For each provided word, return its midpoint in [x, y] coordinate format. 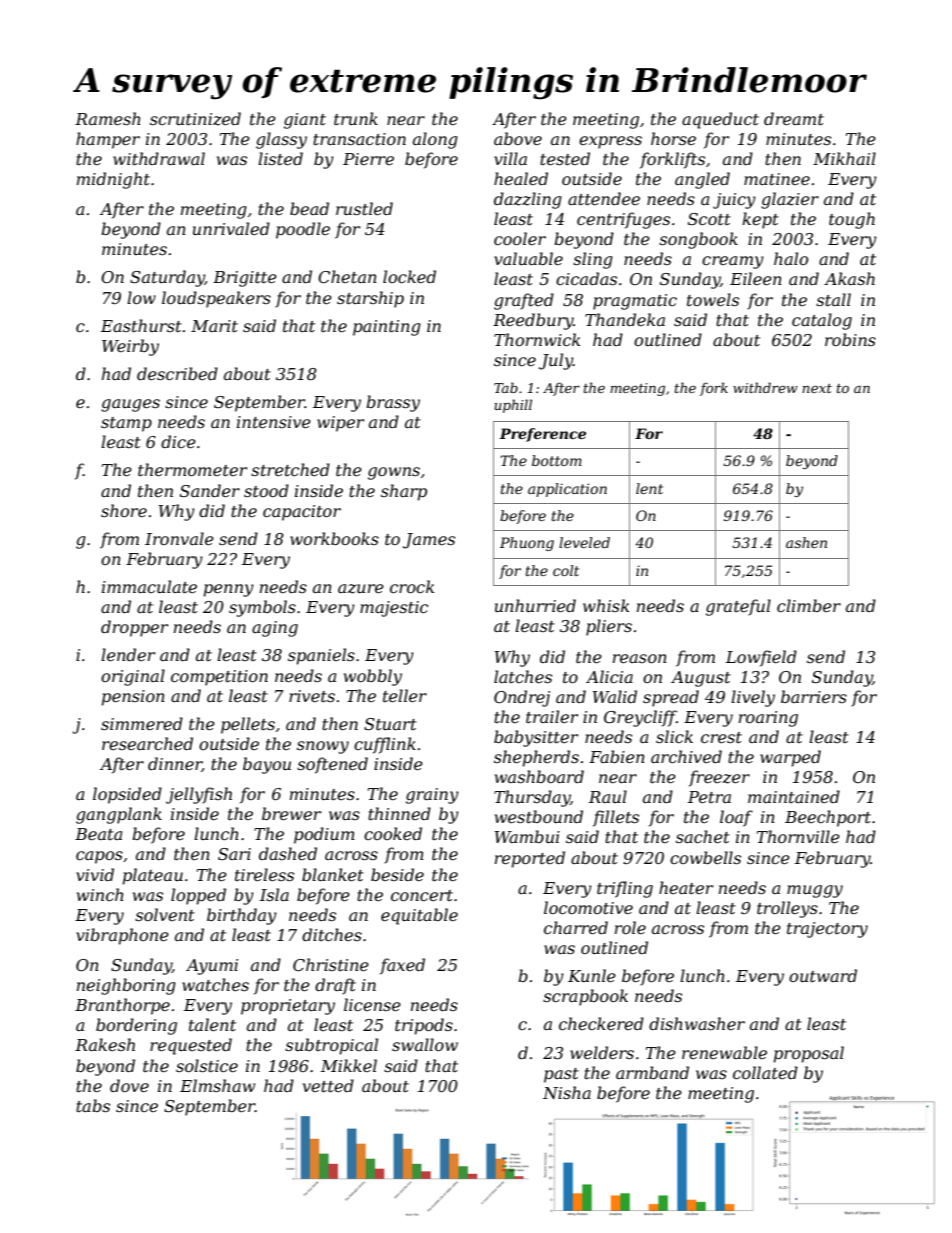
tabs [93, 1105]
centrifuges [623, 220]
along [435, 140]
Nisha [567, 1092]
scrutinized [195, 119]
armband [652, 1072]
